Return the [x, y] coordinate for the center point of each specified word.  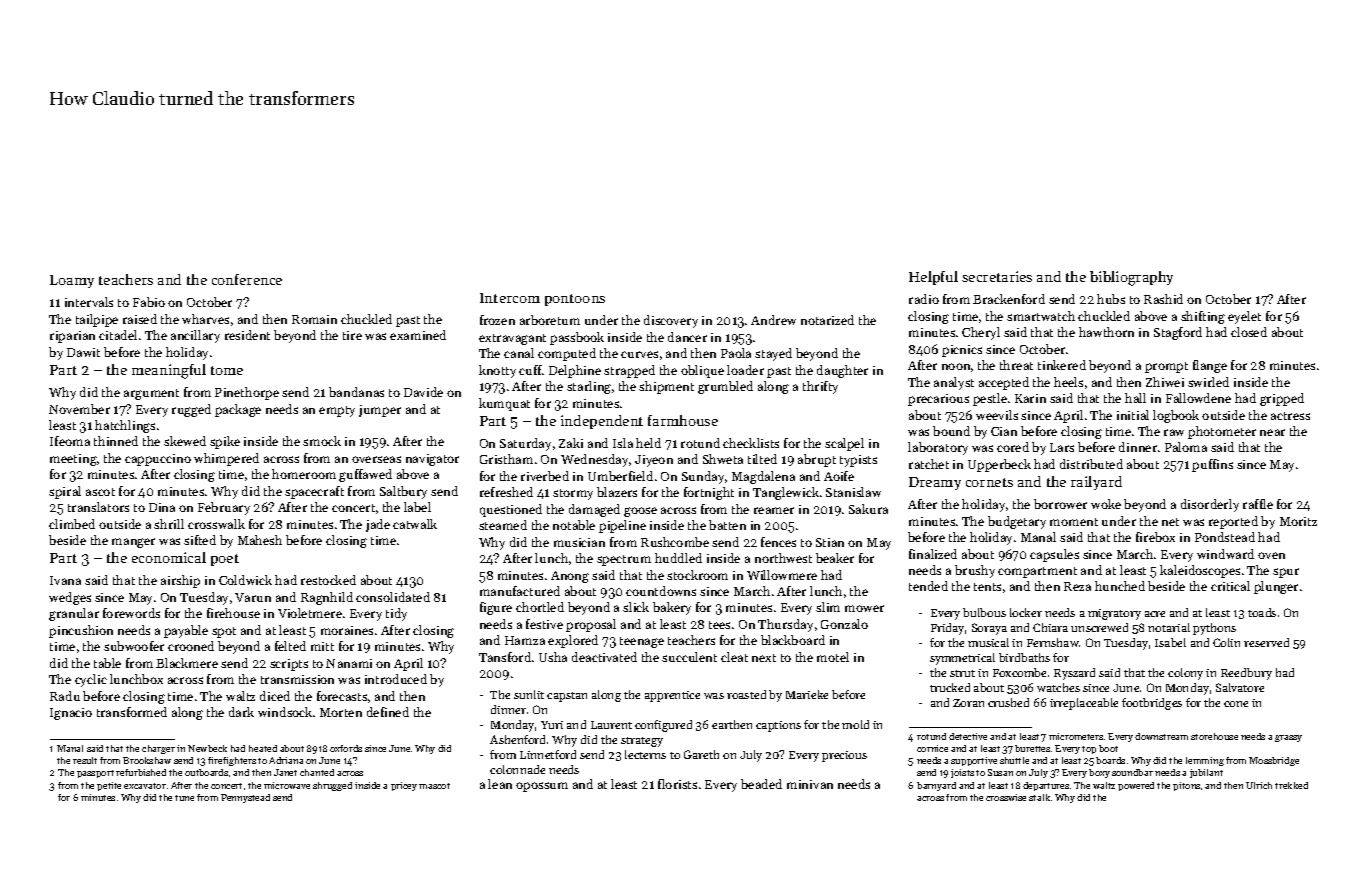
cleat [734, 657]
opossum [542, 787]
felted [290, 646]
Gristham [506, 459]
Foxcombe [1019, 672]
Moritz [1298, 521]
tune [184, 798]
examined [418, 335]
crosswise [1006, 797]
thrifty [820, 387]
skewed [185, 441]
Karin [1030, 398]
